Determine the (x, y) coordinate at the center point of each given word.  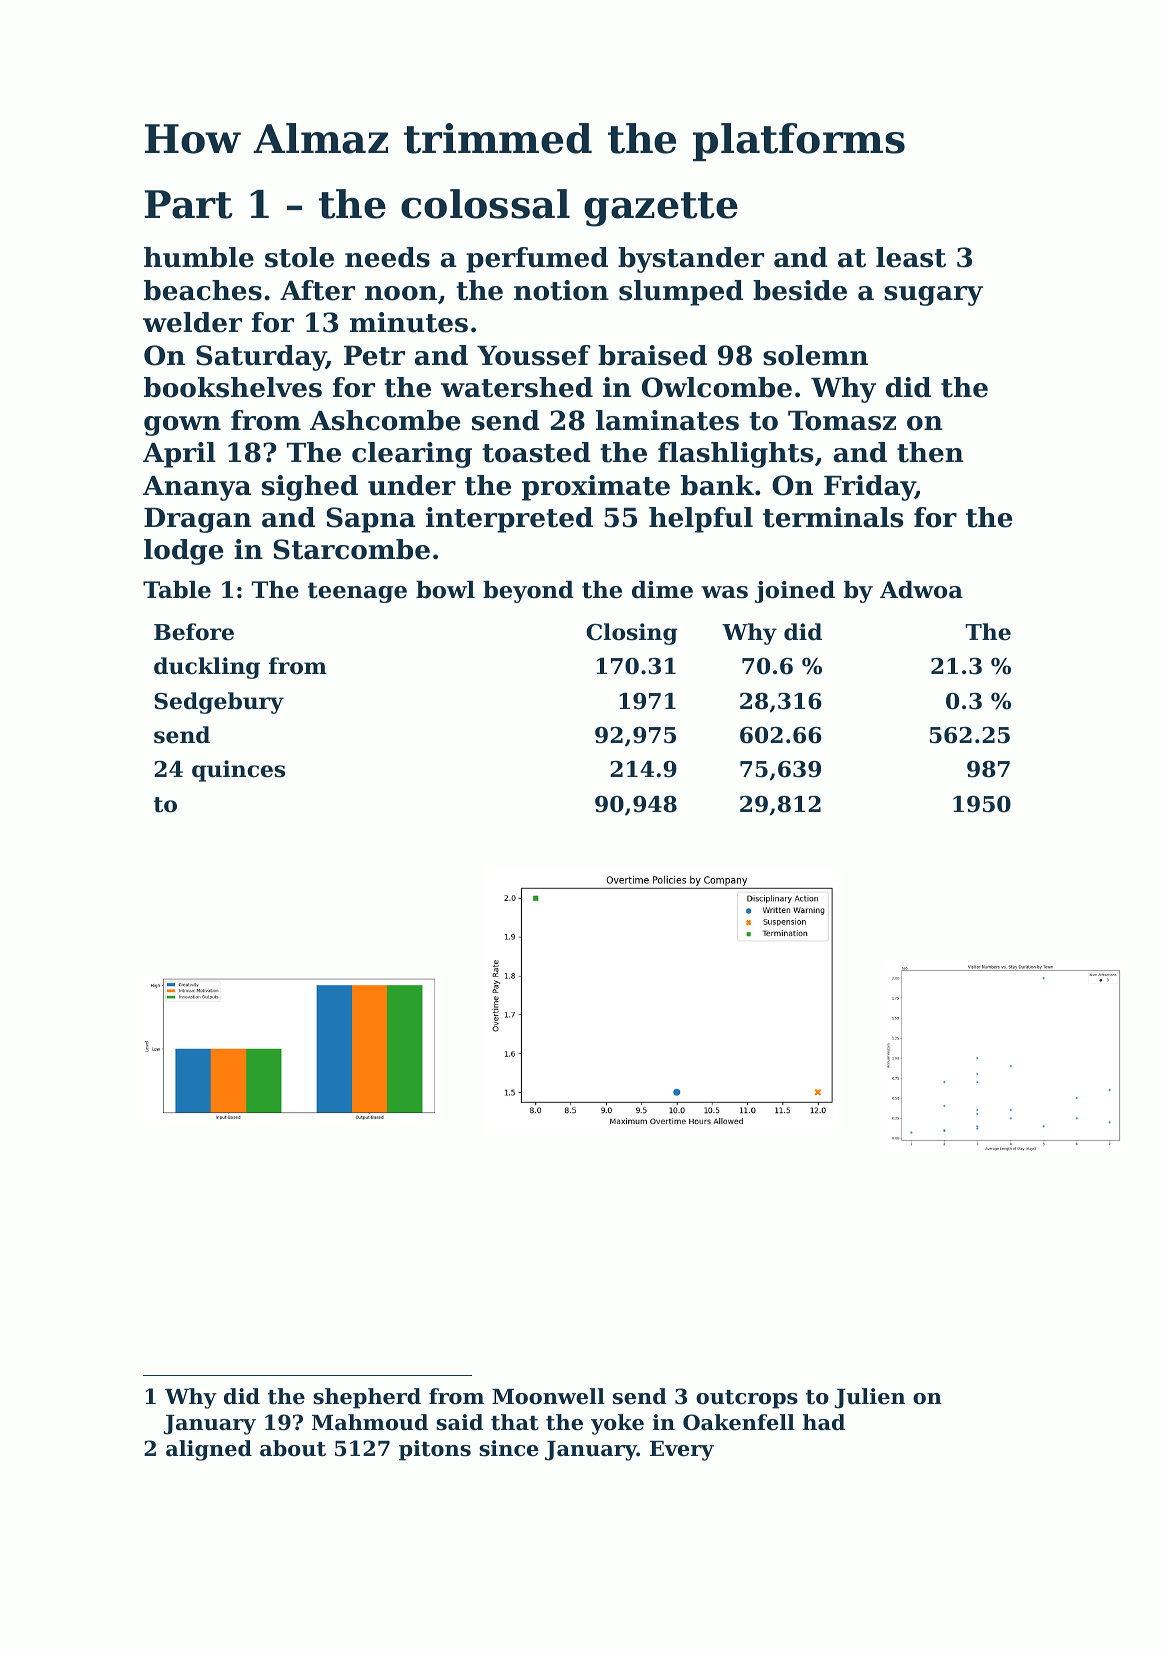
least (911, 257)
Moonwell (548, 1396)
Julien (869, 1398)
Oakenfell (739, 1422)
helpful (701, 520)
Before (194, 632)
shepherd (367, 1398)
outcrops (747, 1399)
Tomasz (842, 421)
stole (299, 257)
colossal (485, 204)
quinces (238, 771)
